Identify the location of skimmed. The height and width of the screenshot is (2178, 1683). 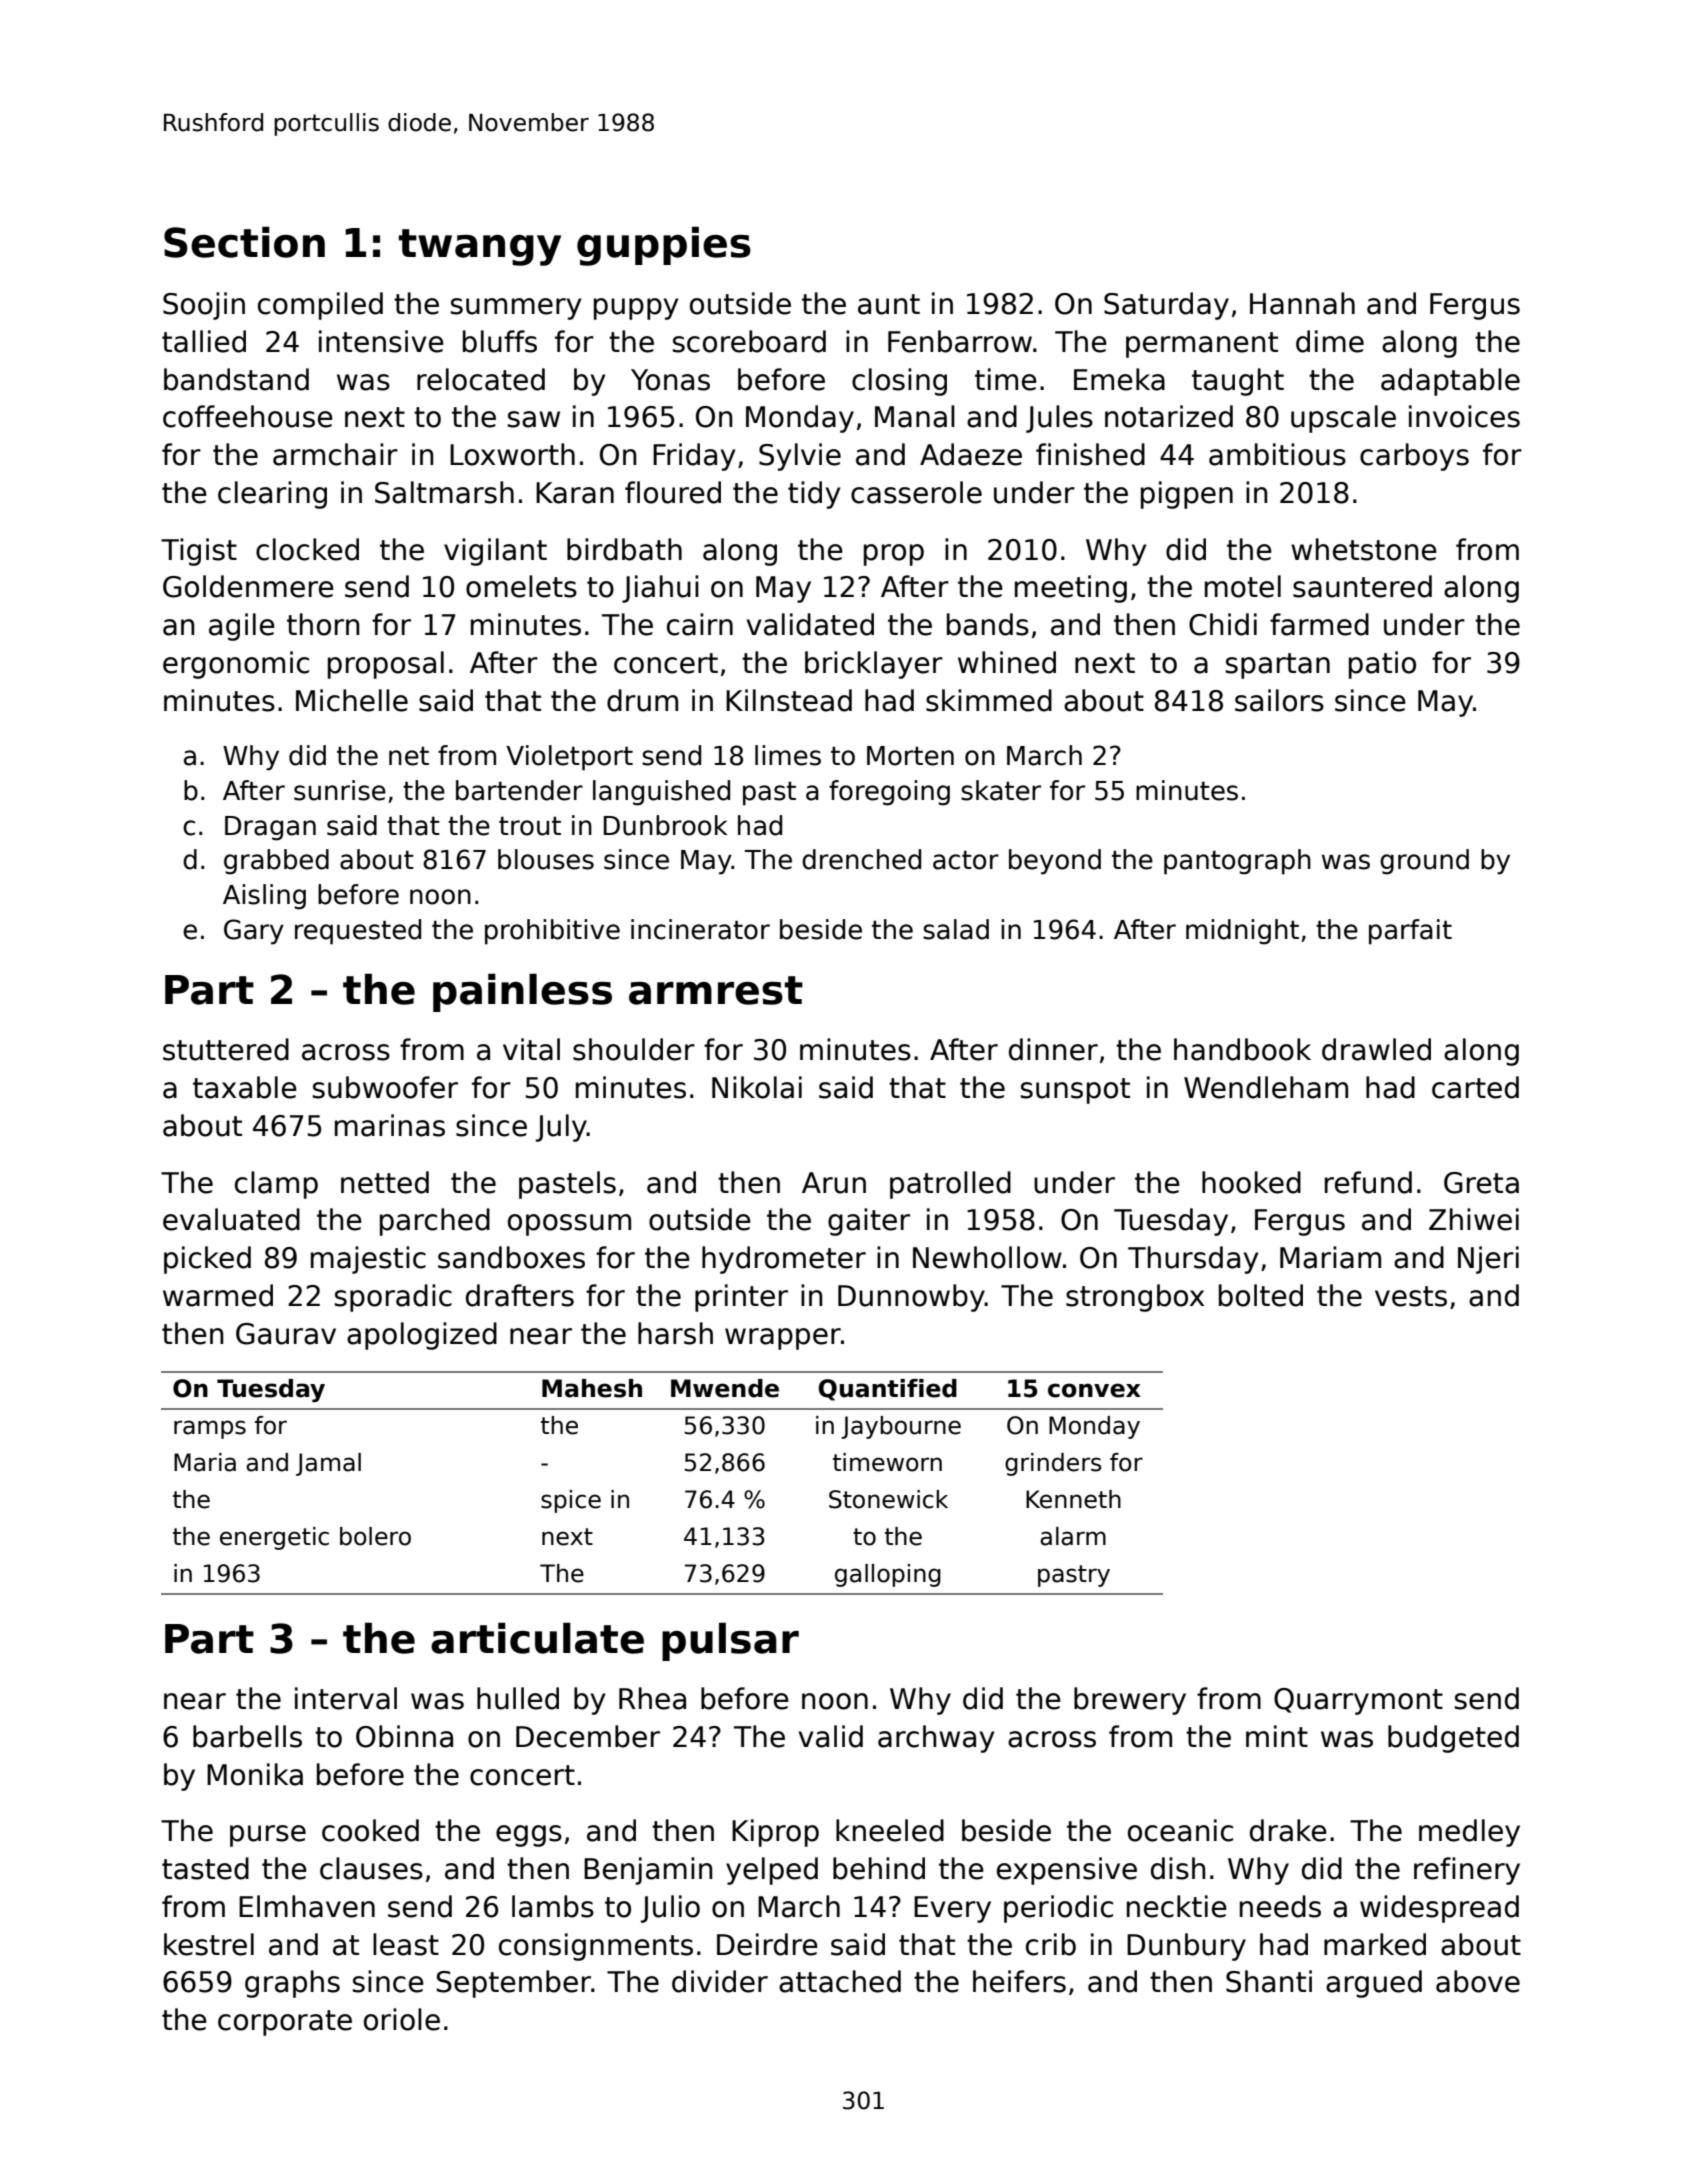
(989, 700).
